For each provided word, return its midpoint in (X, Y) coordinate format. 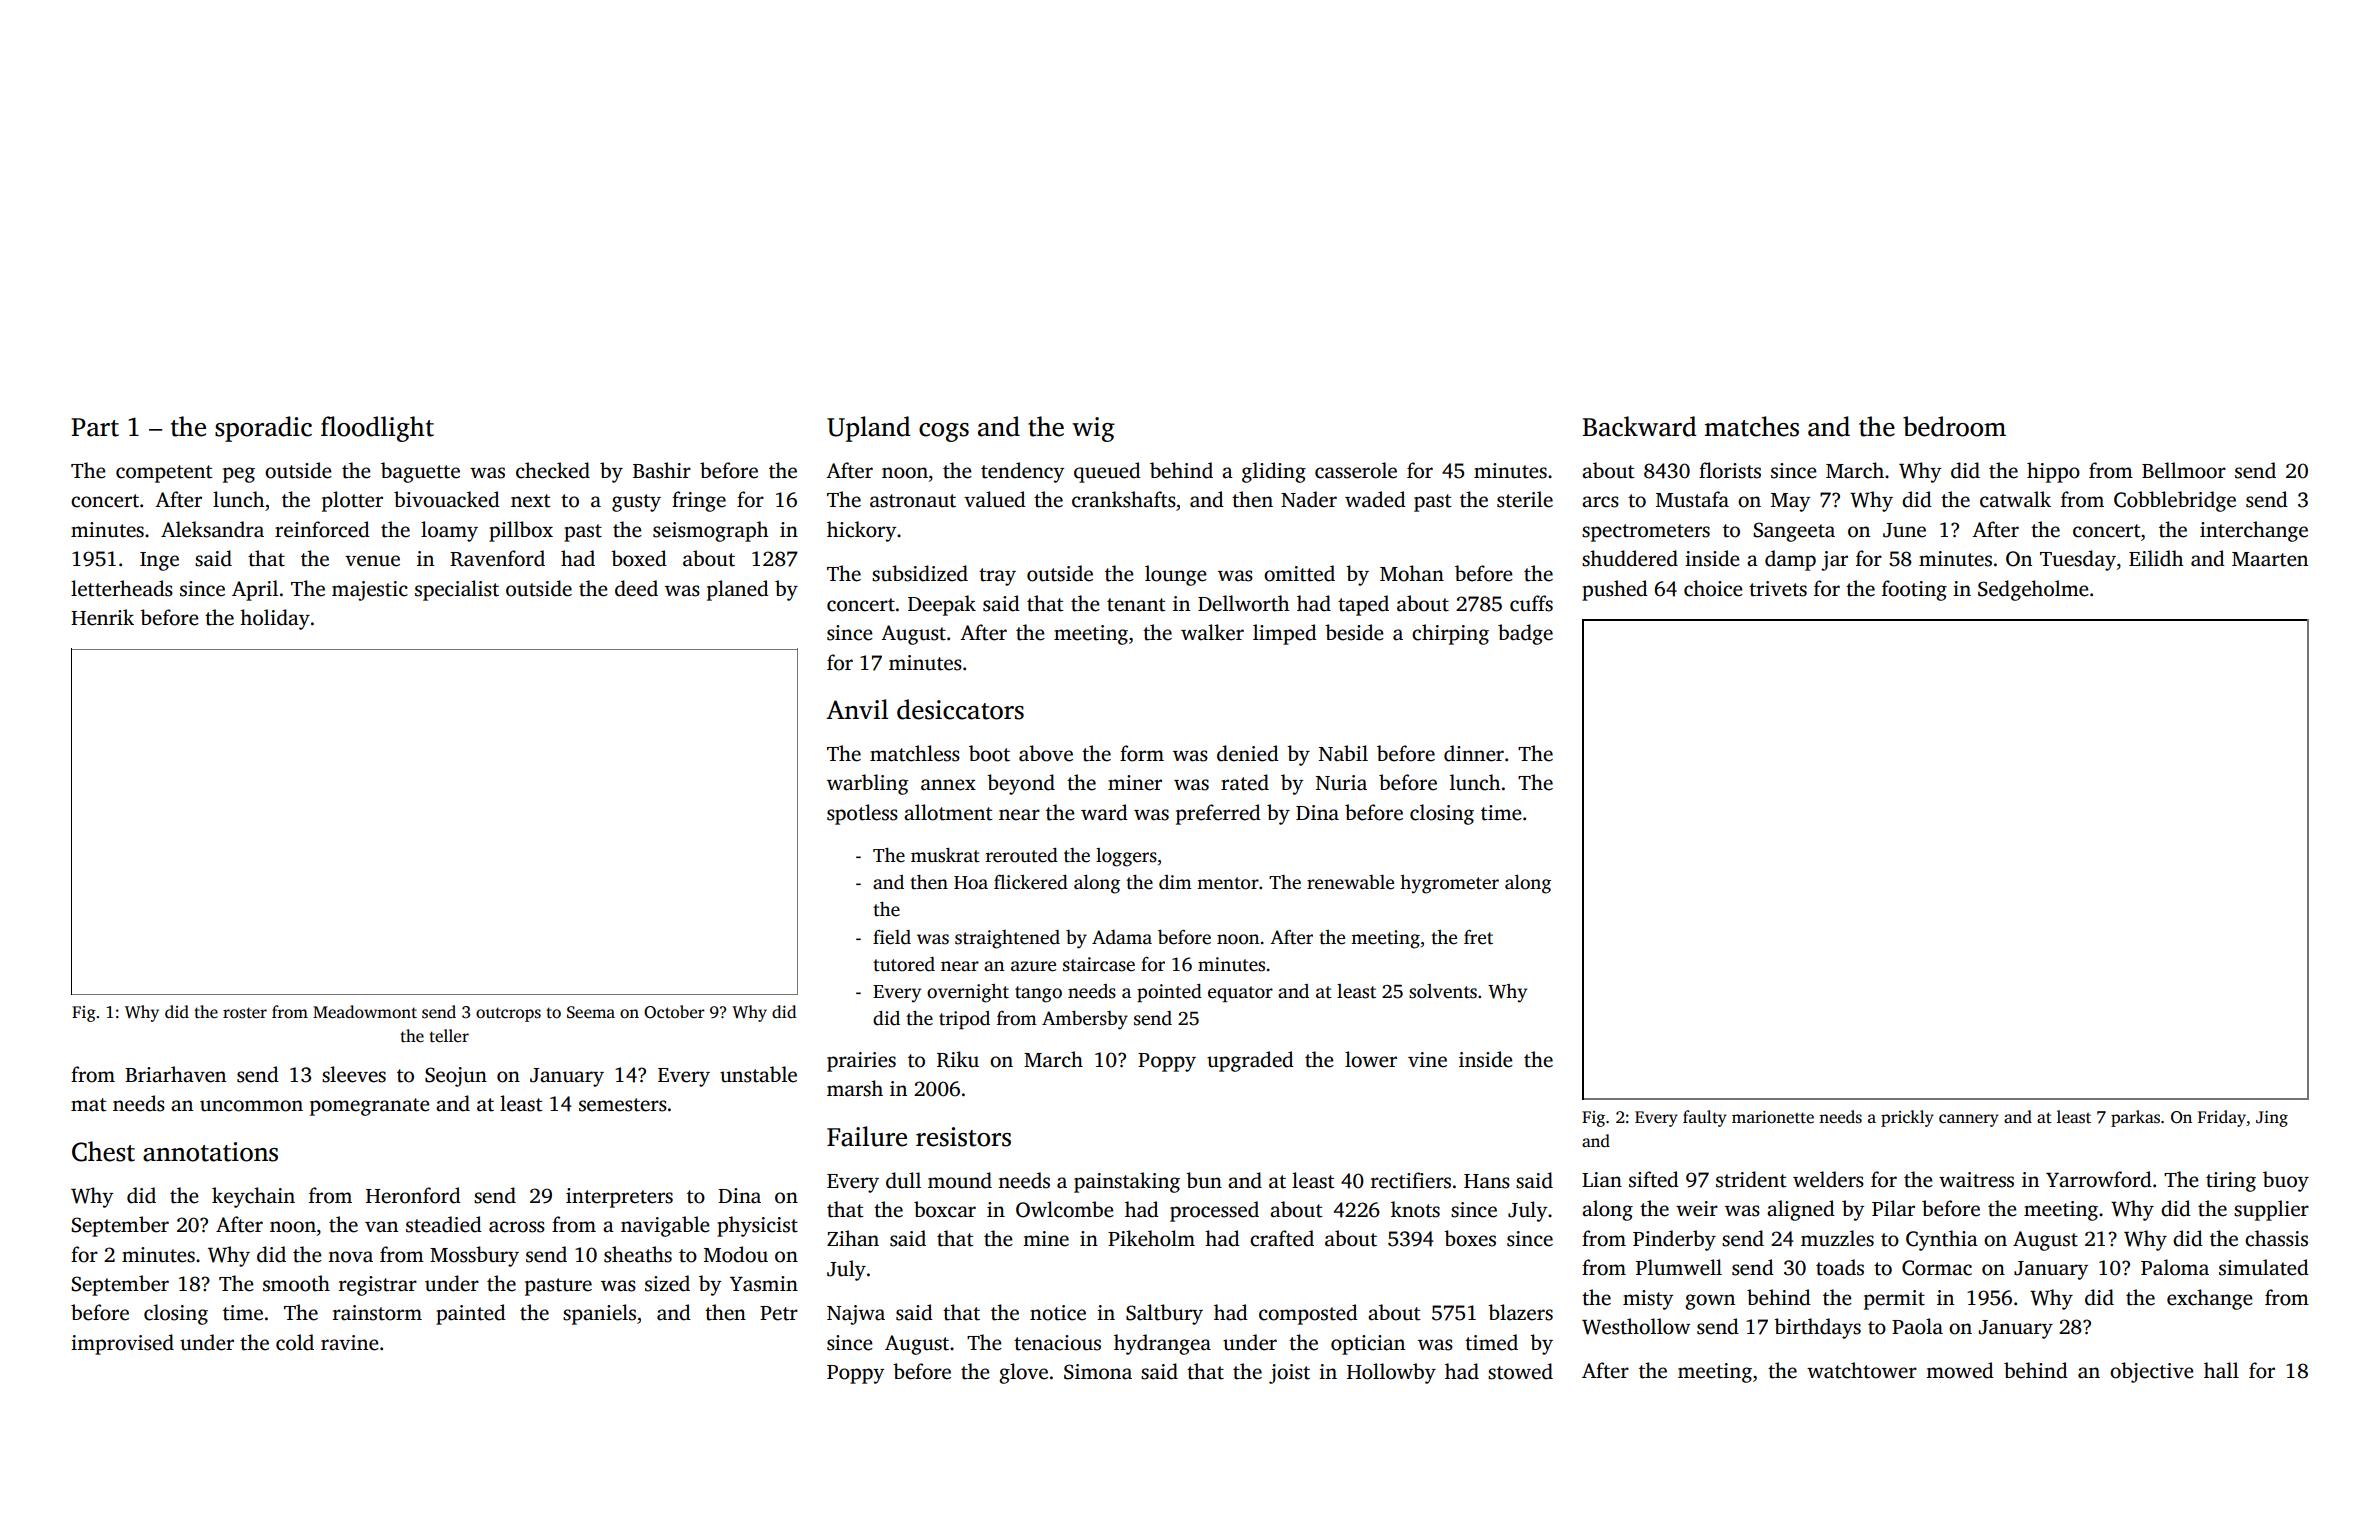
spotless (862, 814)
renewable (1350, 882)
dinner (1474, 753)
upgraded (1250, 1061)
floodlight (377, 429)
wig (1093, 429)
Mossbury (474, 1256)
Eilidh (2156, 558)
